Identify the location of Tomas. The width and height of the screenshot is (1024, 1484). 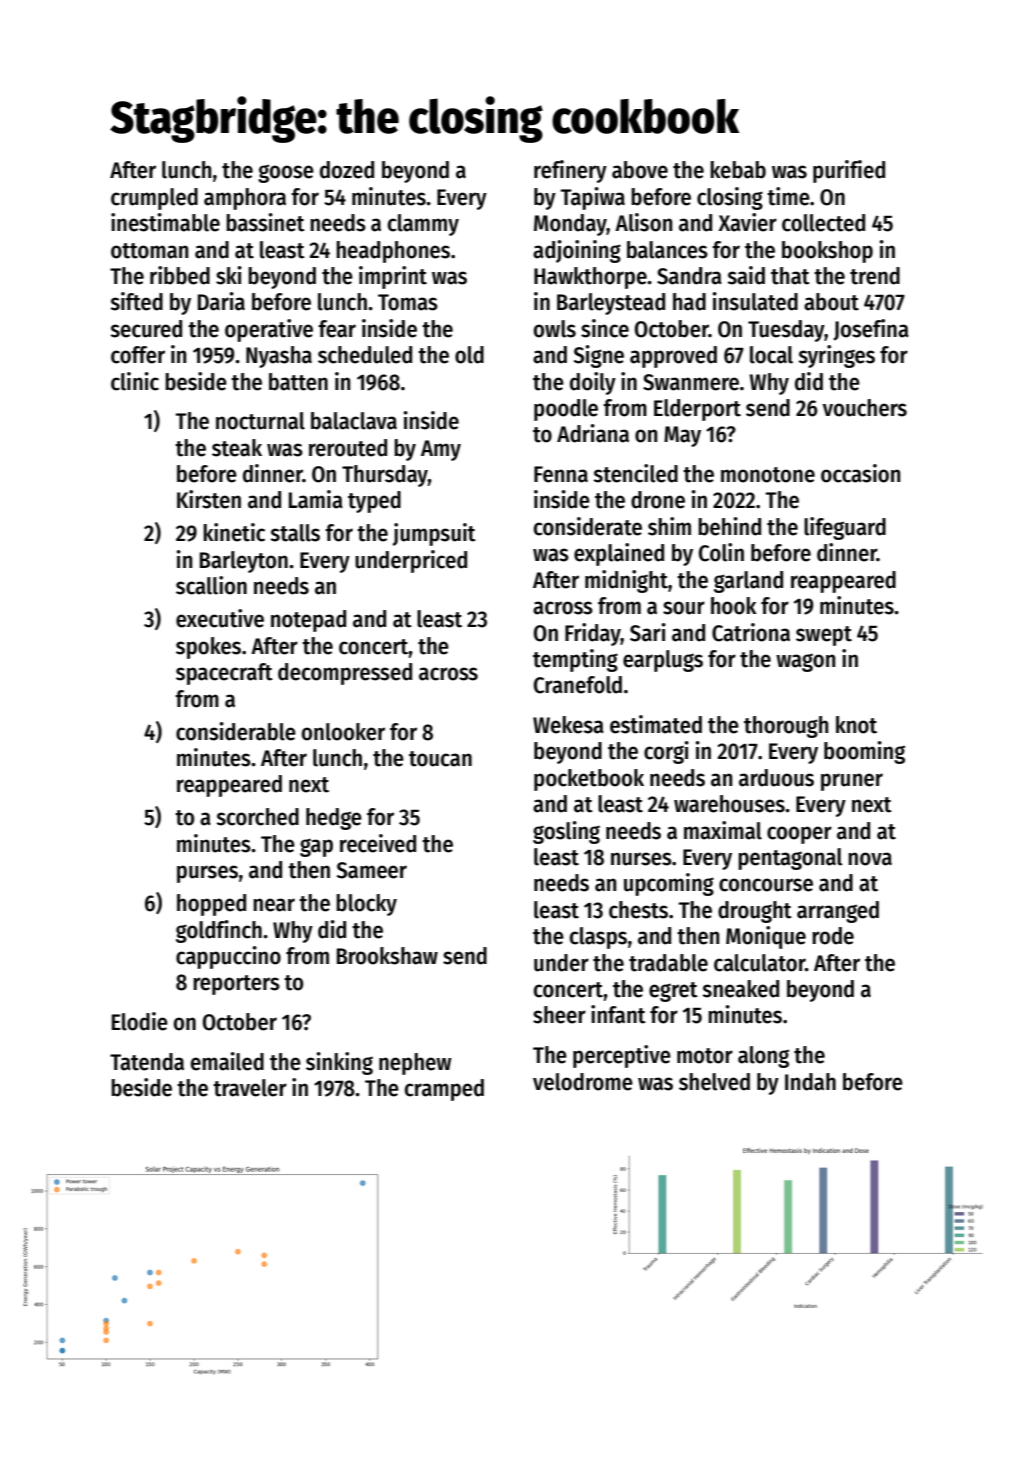
(408, 302).
